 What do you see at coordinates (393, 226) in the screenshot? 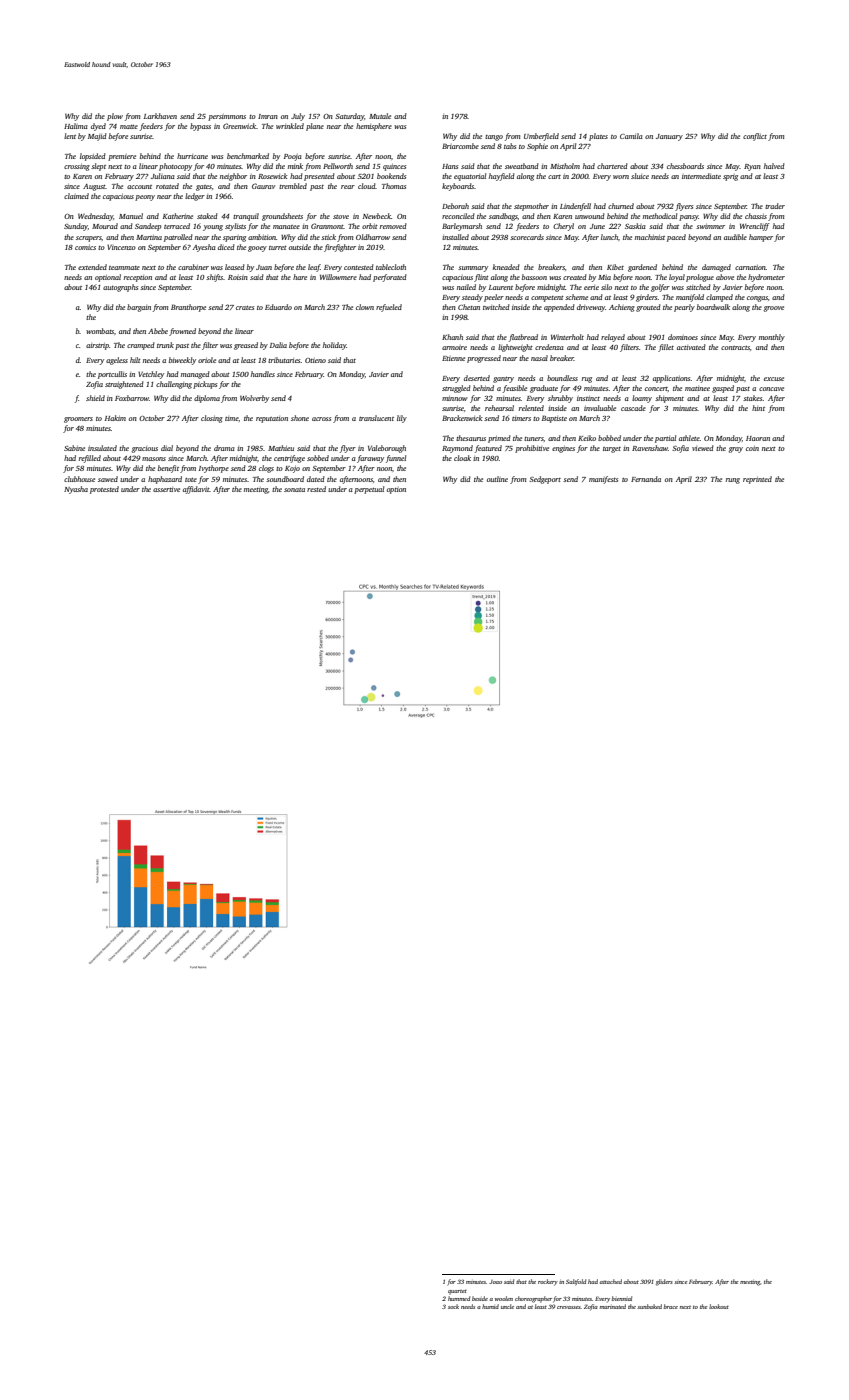
I see `removed` at bounding box center [393, 226].
